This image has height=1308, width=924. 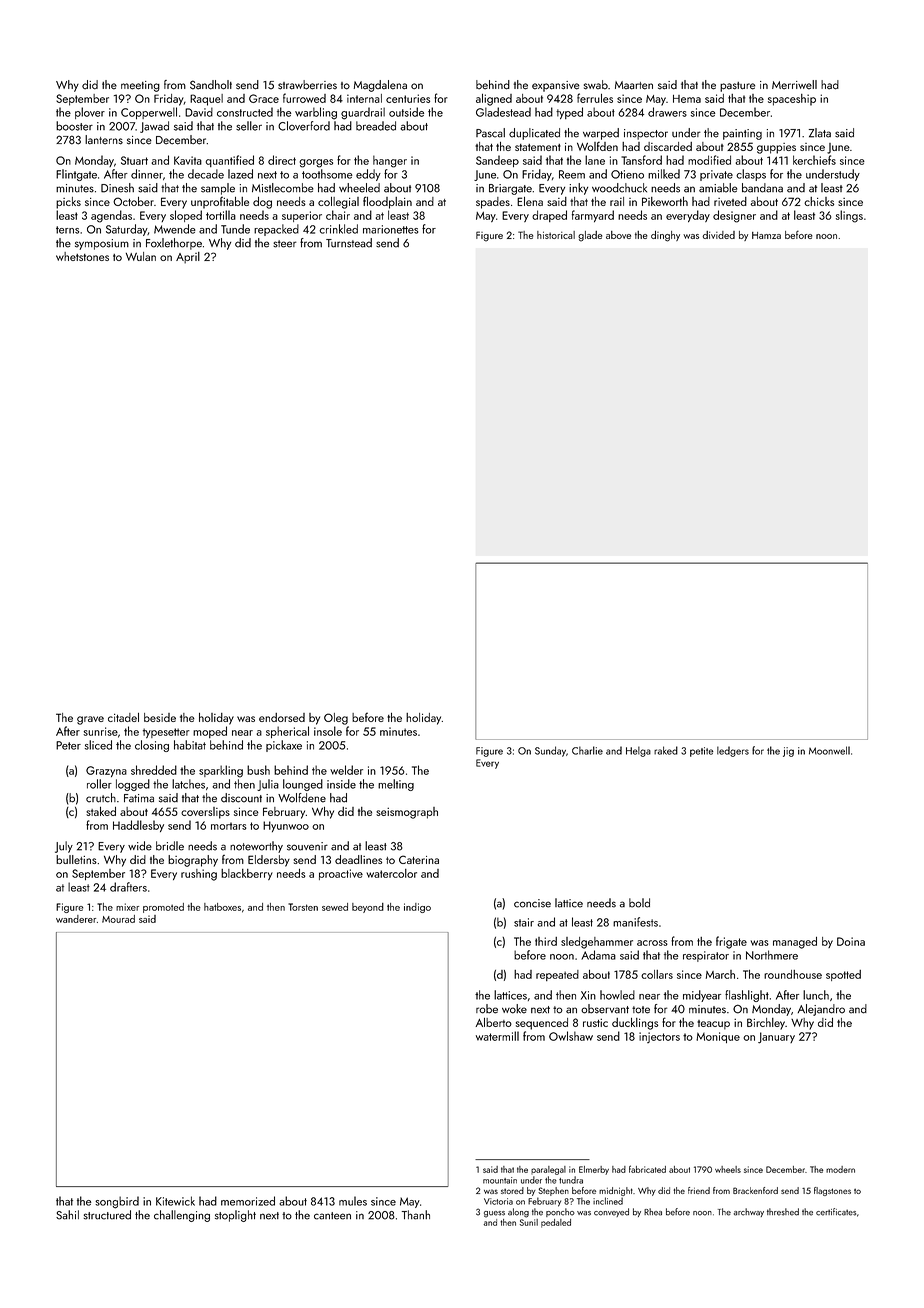 What do you see at coordinates (256, 847) in the image?
I see `noteworthy` at bounding box center [256, 847].
